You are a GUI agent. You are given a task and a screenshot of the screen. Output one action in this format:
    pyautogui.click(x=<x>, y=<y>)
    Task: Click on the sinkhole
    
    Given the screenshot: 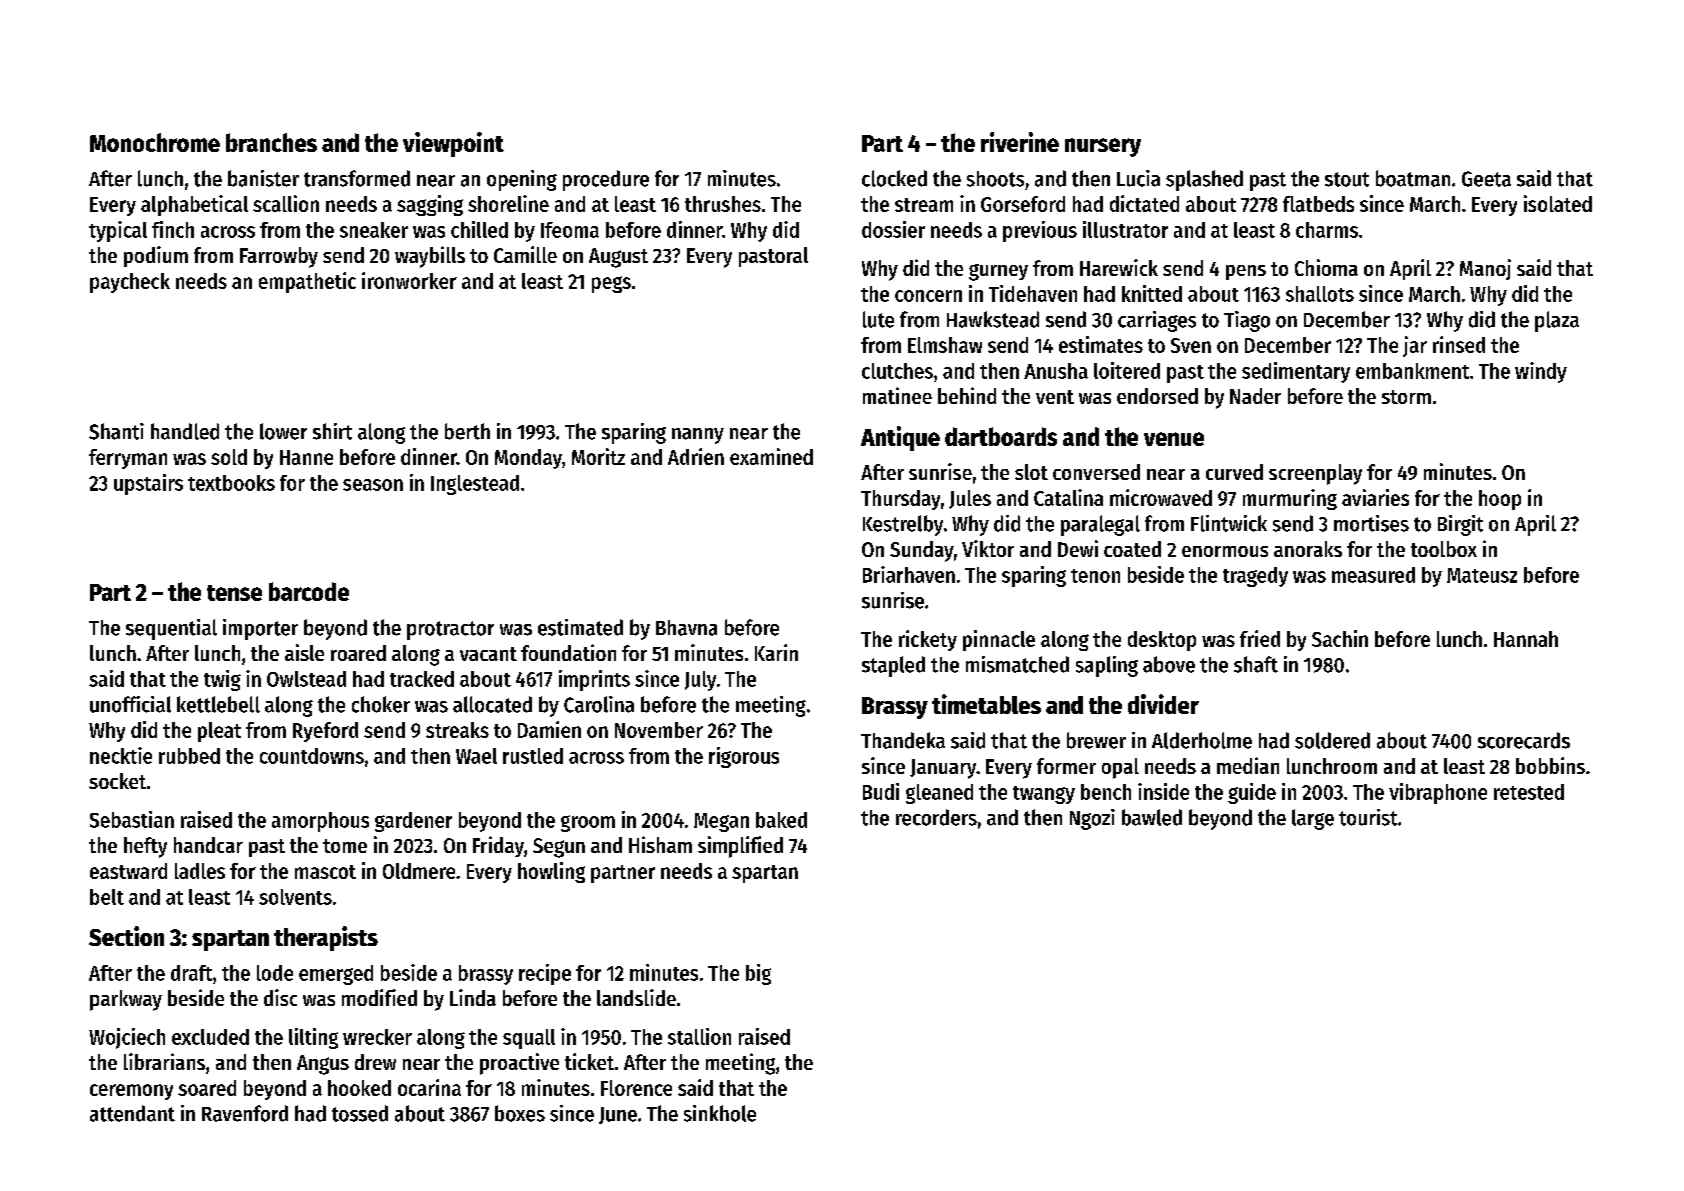 What is the action you would take?
    pyautogui.click(x=720, y=1113)
